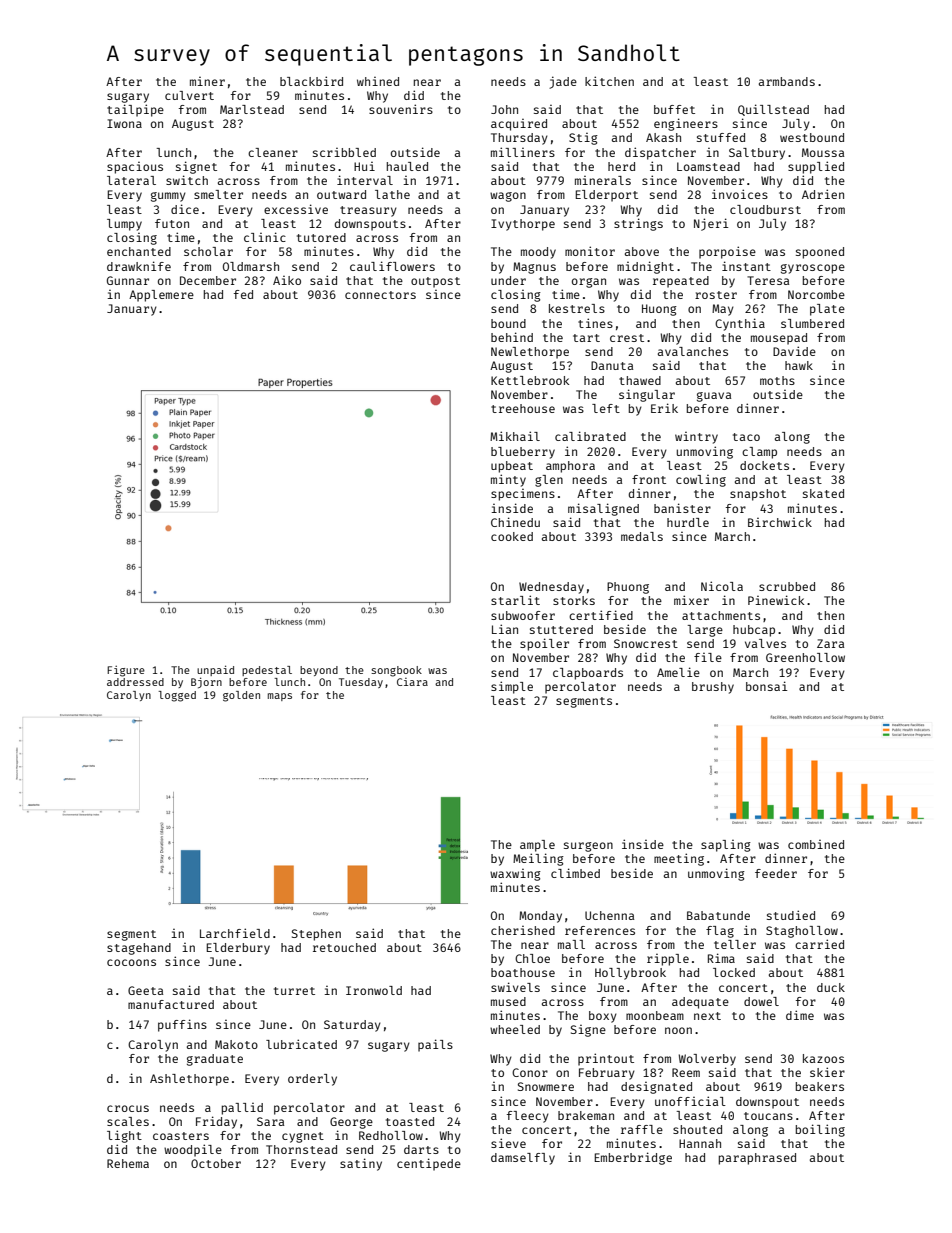 The width and height of the screenshot is (952, 1233). I want to click on Ironwold, so click(374, 990).
